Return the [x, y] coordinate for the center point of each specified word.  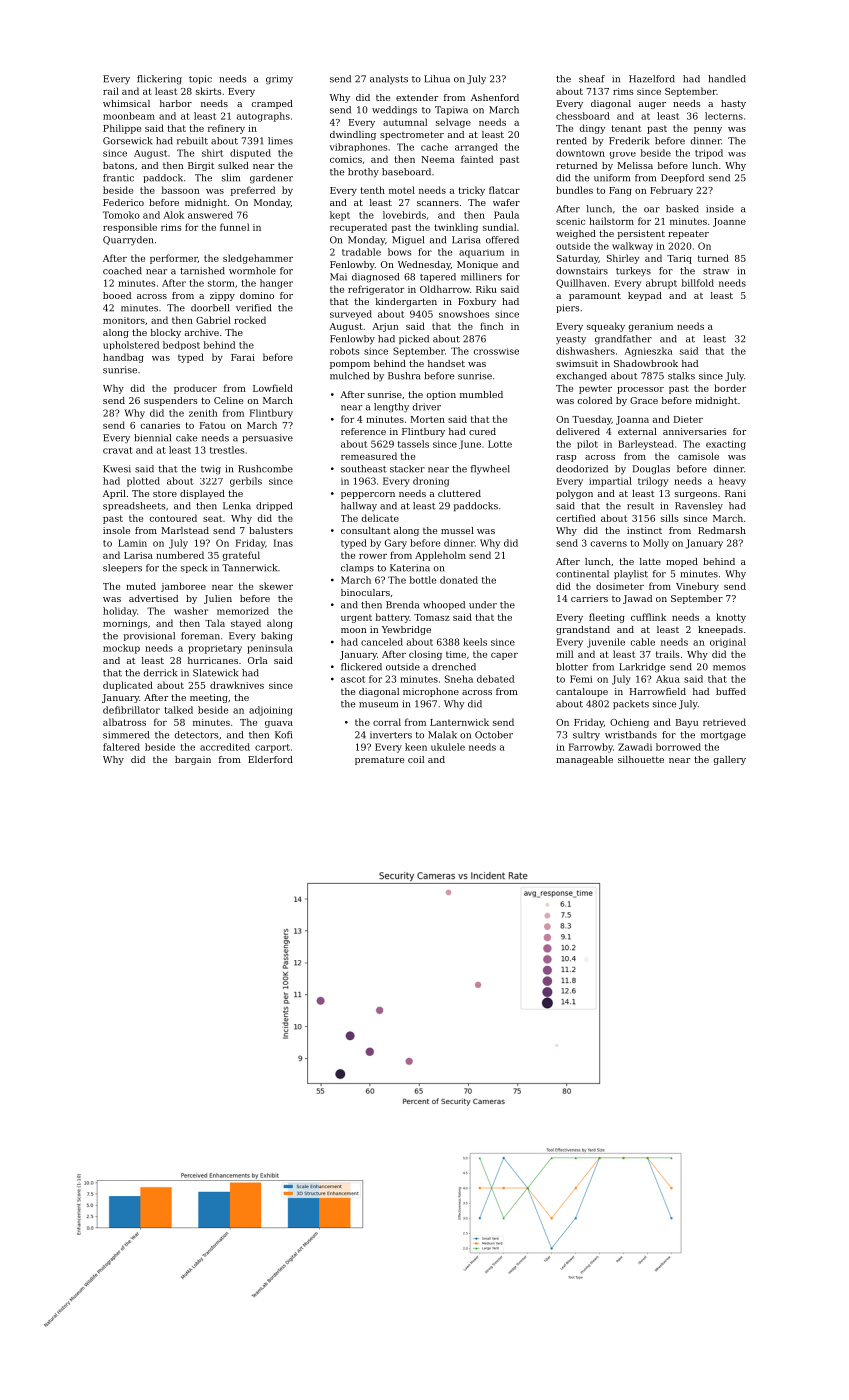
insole [116, 530]
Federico [123, 202]
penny [708, 130]
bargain [193, 760]
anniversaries [695, 431]
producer [195, 389]
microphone [431, 692]
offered [502, 240]
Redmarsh [722, 530]
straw [716, 271]
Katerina [410, 568]
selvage [453, 123]
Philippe [122, 129]
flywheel [490, 470]
